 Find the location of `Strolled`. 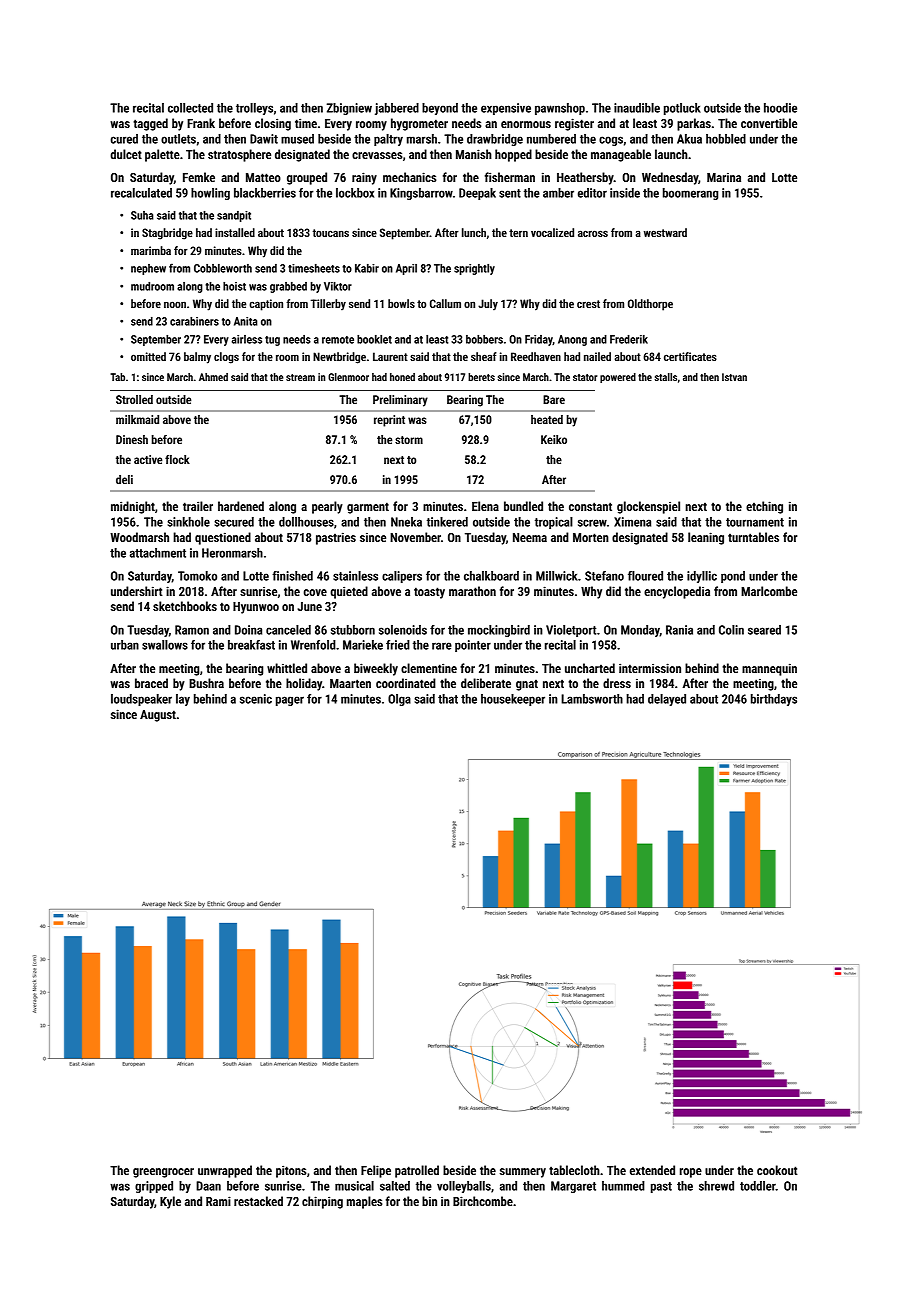

Strolled is located at coordinates (134, 399).
